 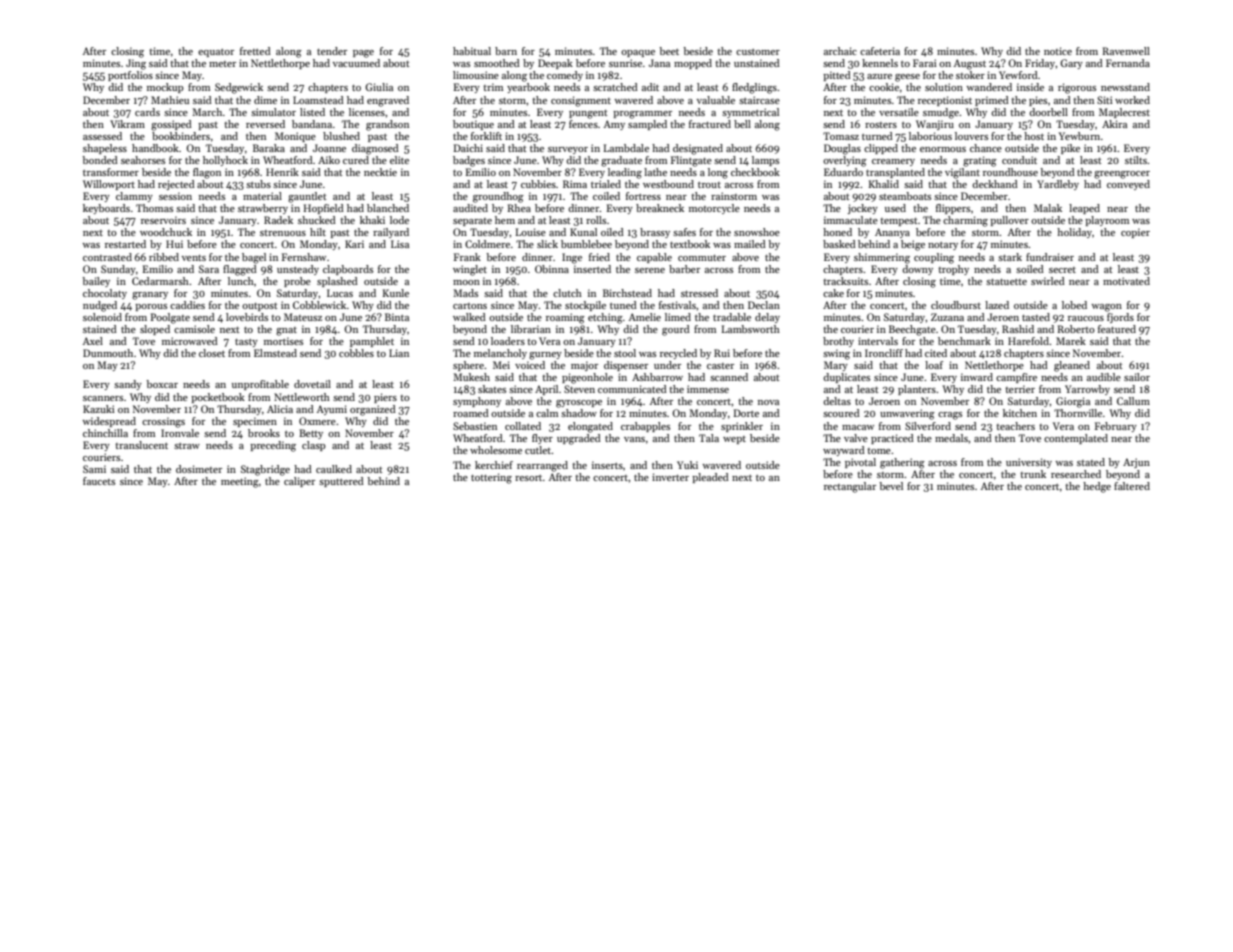 What do you see at coordinates (193, 257) in the screenshot?
I see `vents` at bounding box center [193, 257].
